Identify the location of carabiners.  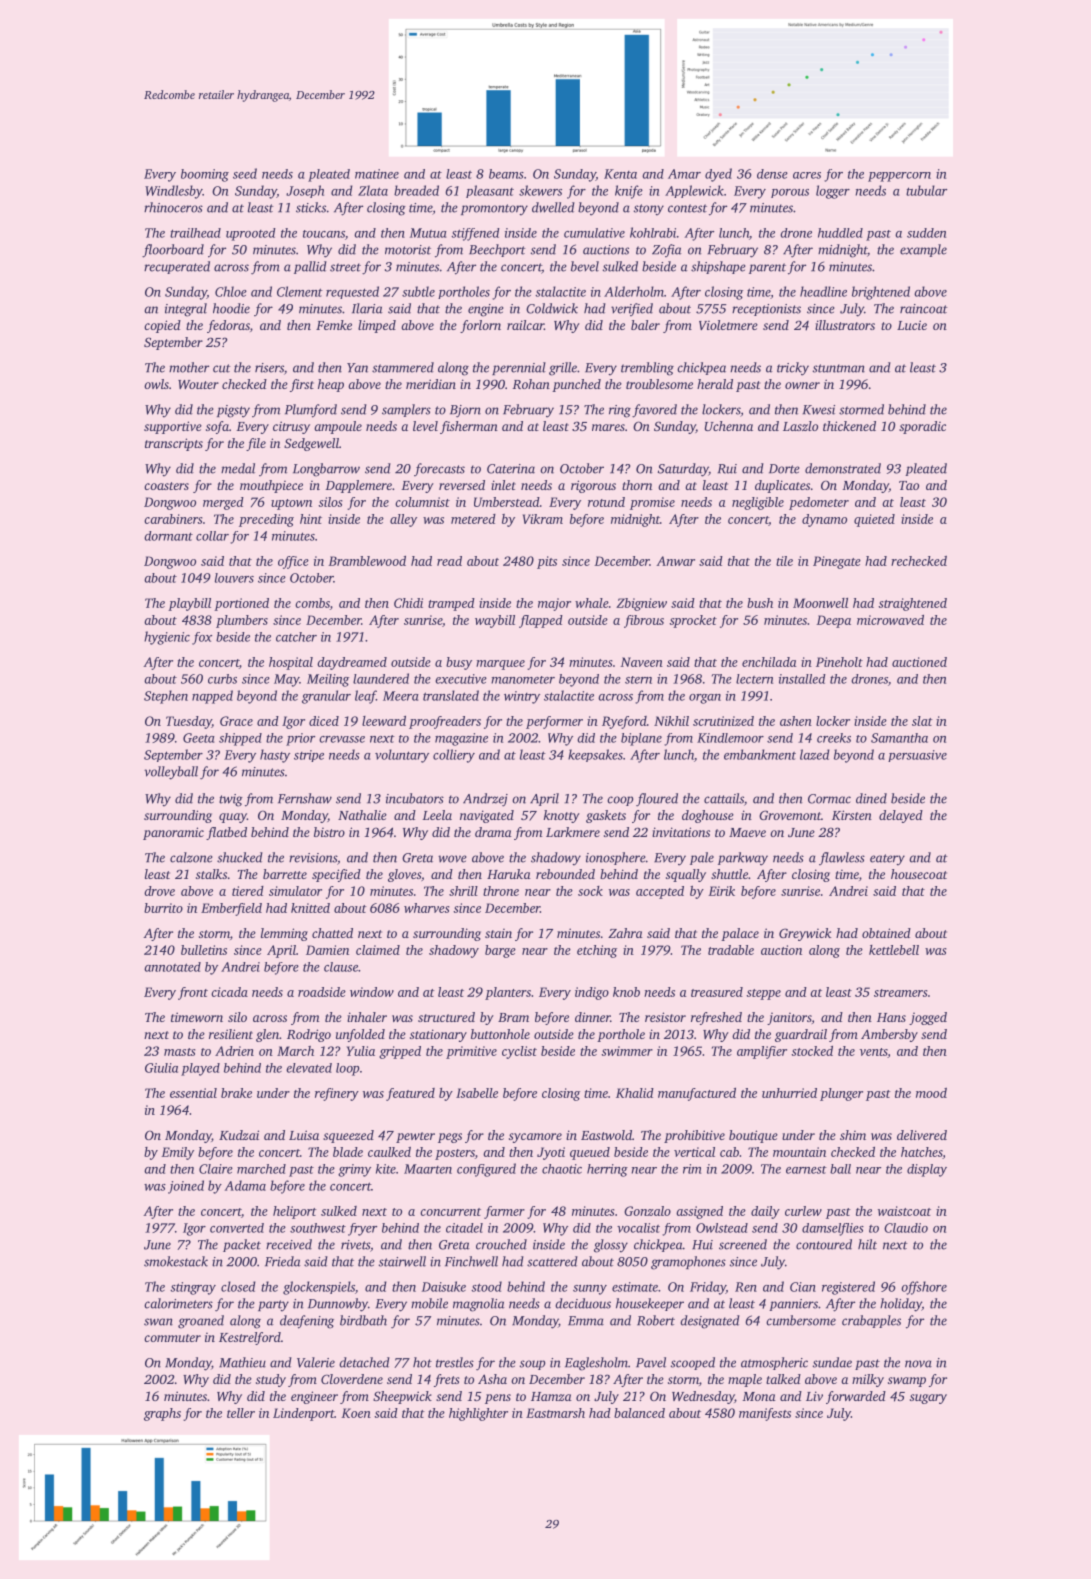
(173, 519).
